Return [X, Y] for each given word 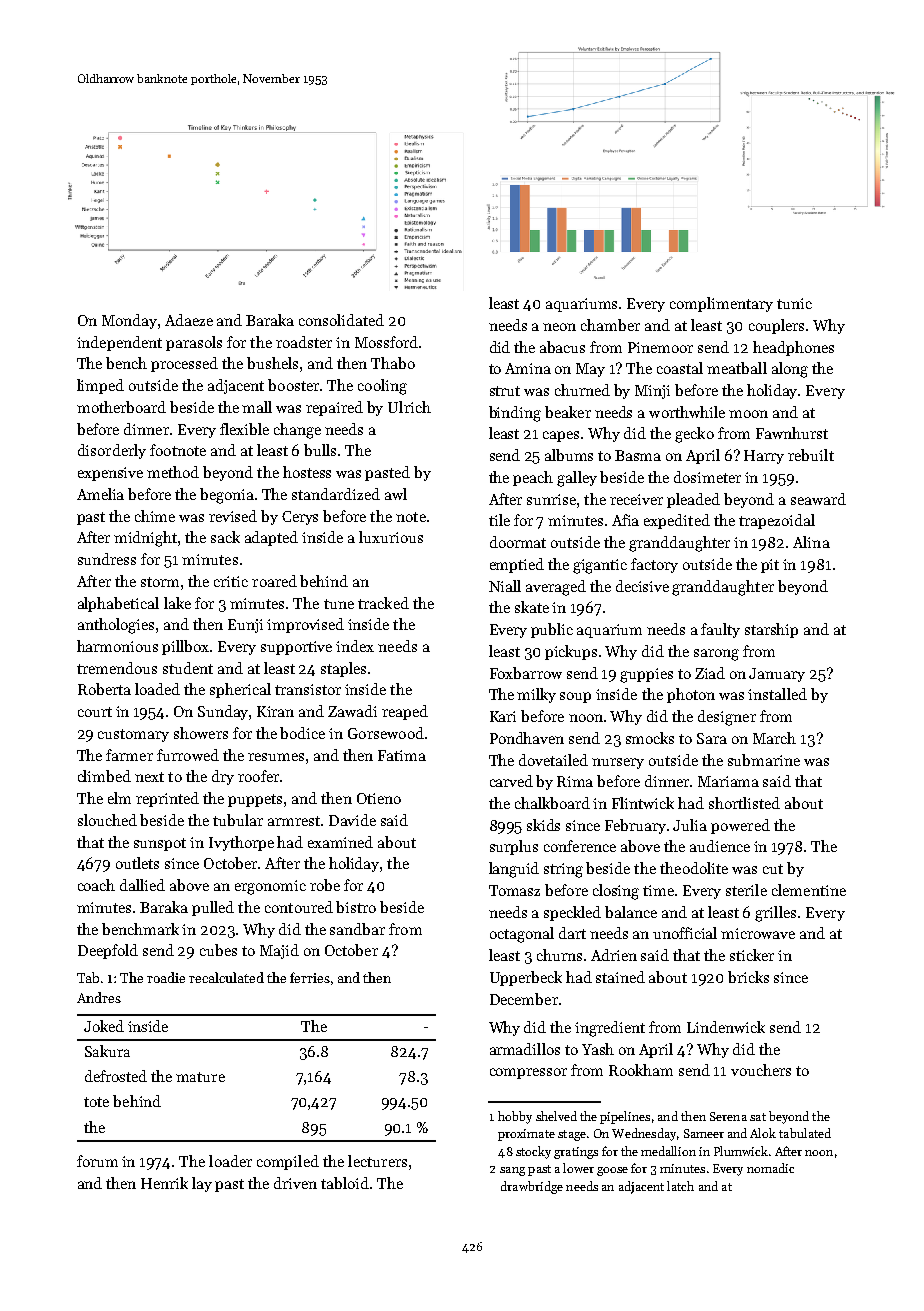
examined [340, 842]
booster [293, 385]
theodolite [694, 868]
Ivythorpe [241, 843]
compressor [528, 1073]
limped [100, 386]
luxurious [391, 537]
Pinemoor [660, 347]
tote [96, 1102]
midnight [145, 539]
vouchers [761, 1070]
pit [770, 566]
